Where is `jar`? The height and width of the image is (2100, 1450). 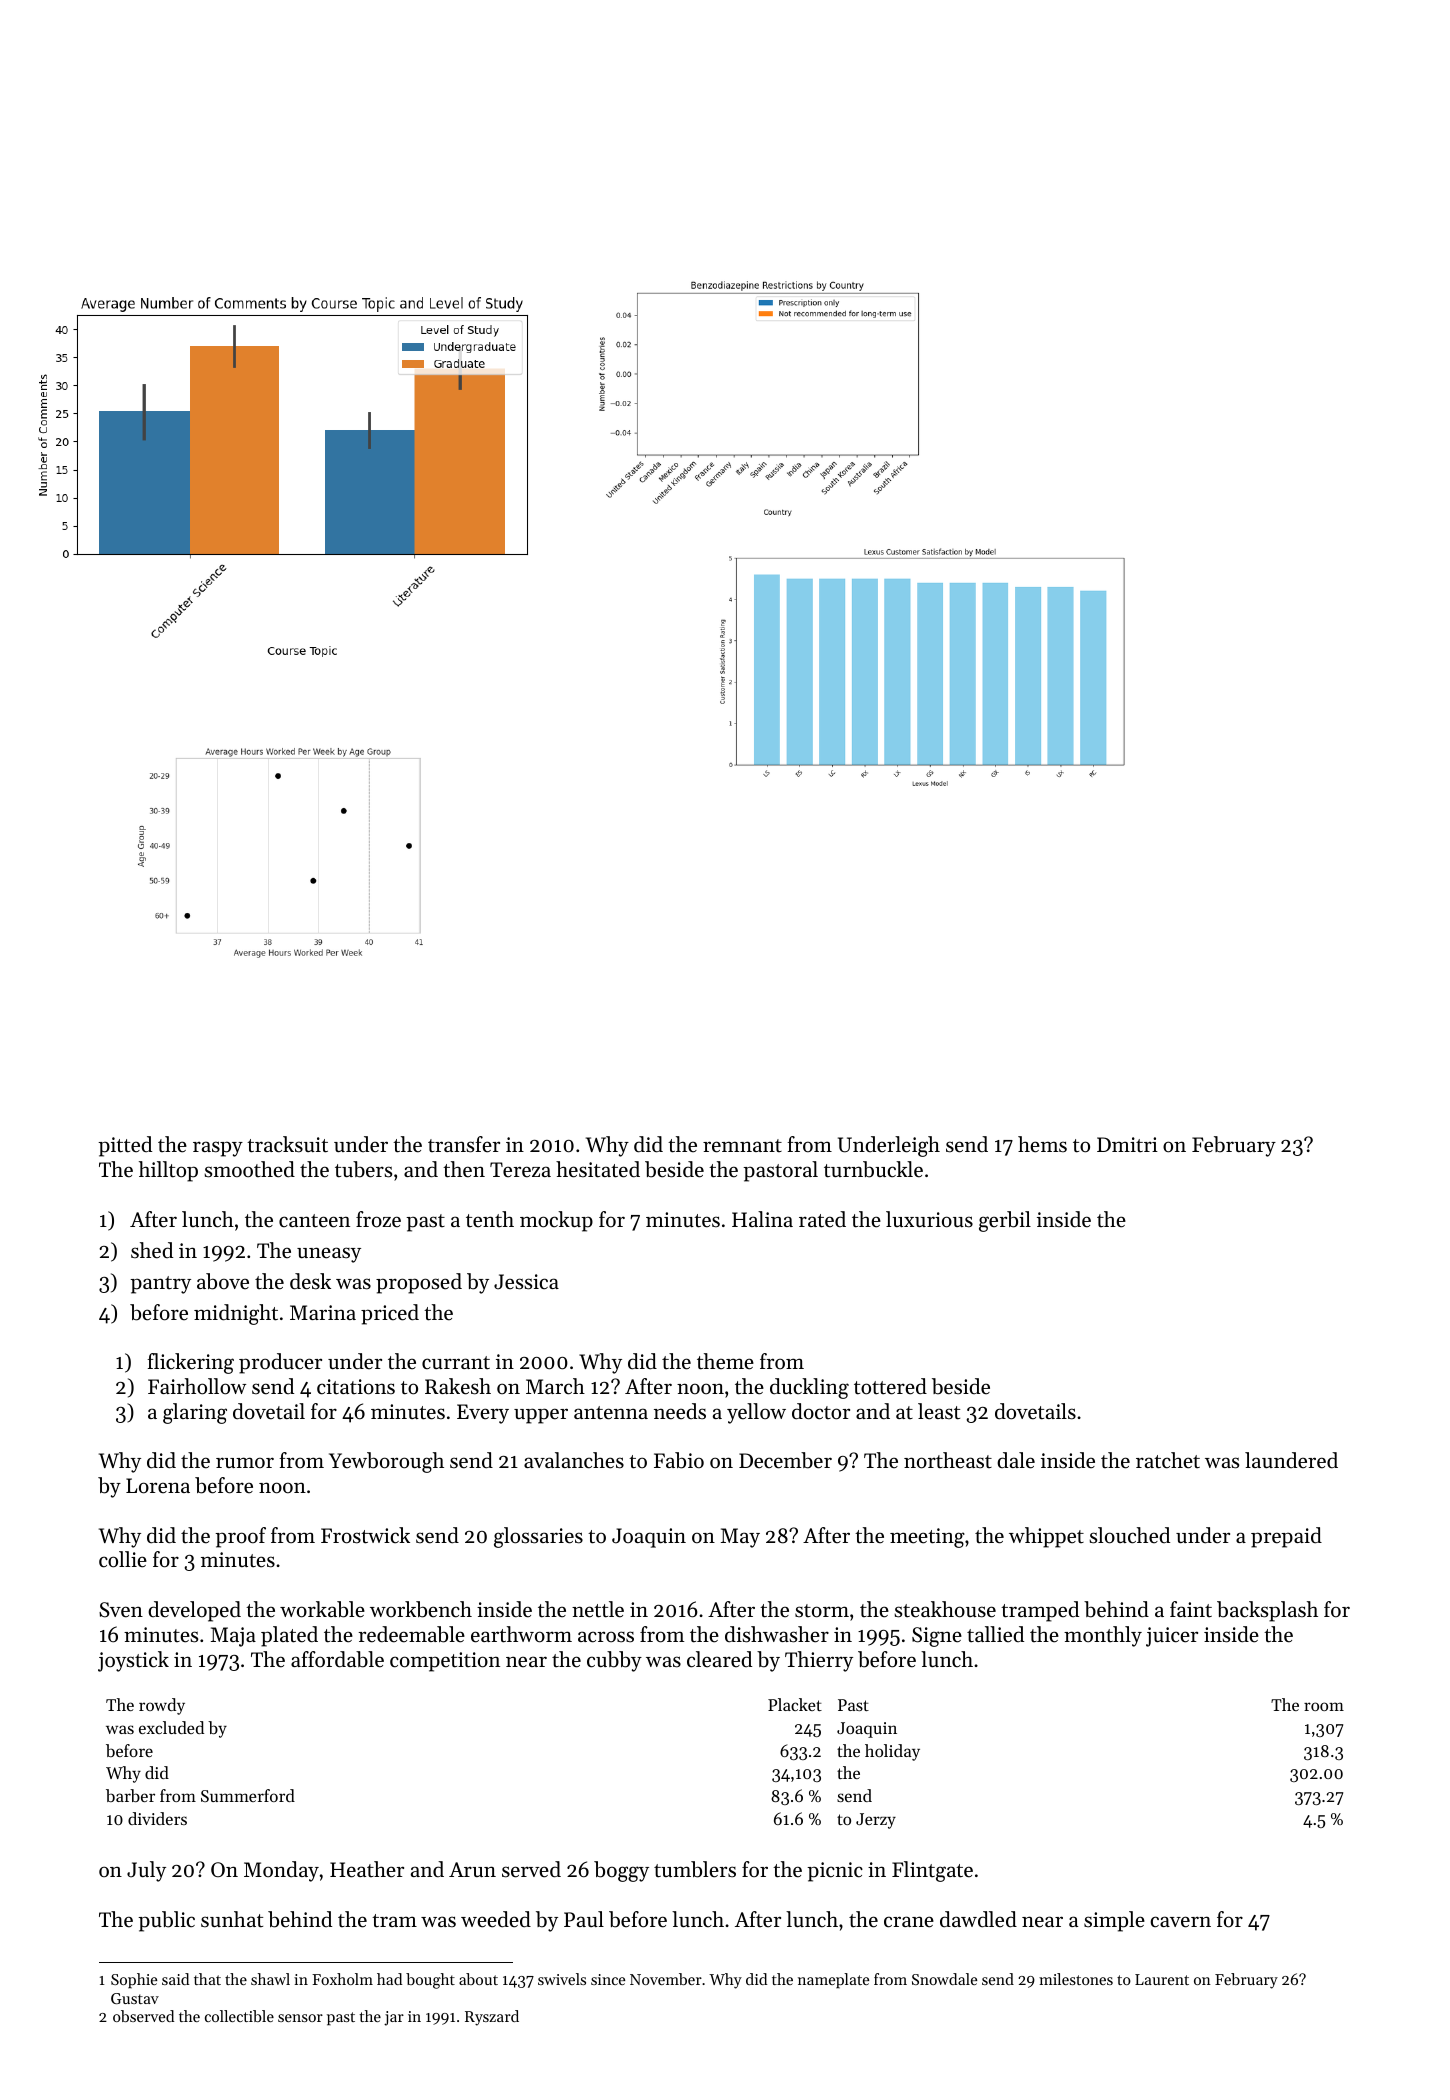
jar is located at coordinates (394, 2018).
